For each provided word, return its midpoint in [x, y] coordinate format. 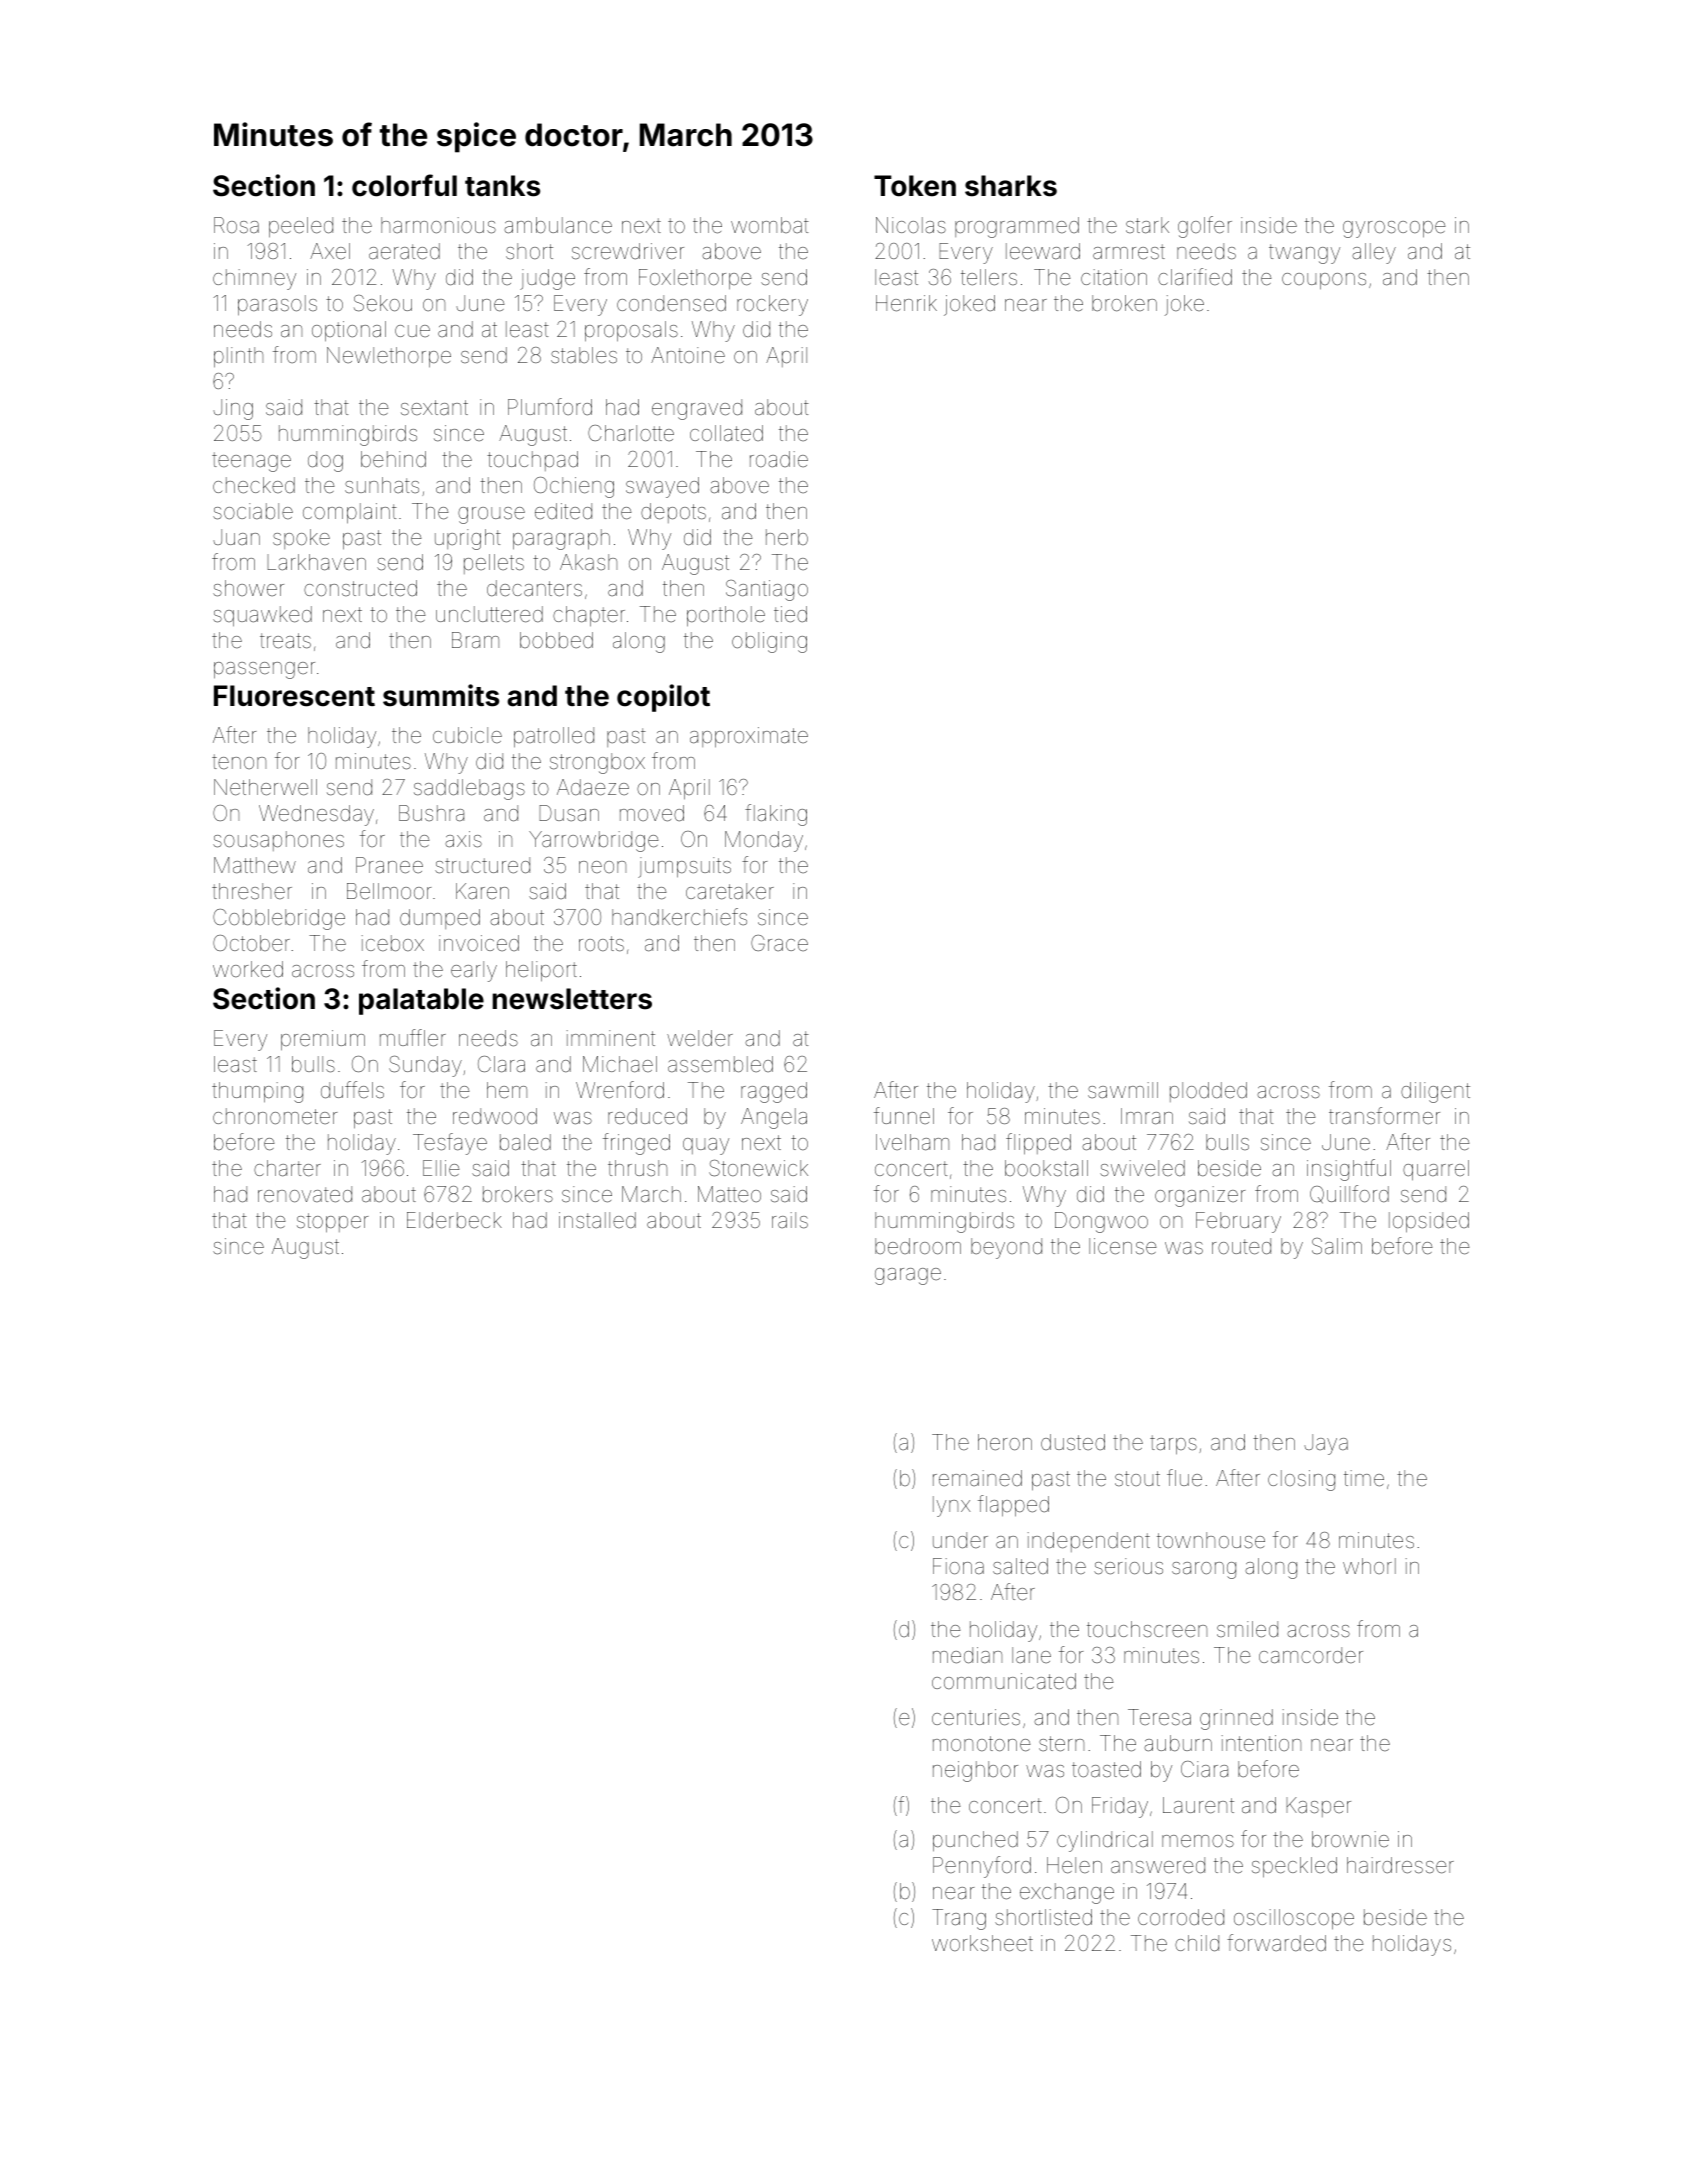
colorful [404, 185]
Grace [779, 943]
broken [1124, 303]
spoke [301, 539]
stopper [333, 1222]
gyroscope [1394, 229]
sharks [1011, 186]
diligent [1435, 1092]
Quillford [1349, 1194]
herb [787, 537]
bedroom [918, 1246]
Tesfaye [450, 1144]
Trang [959, 1919]
